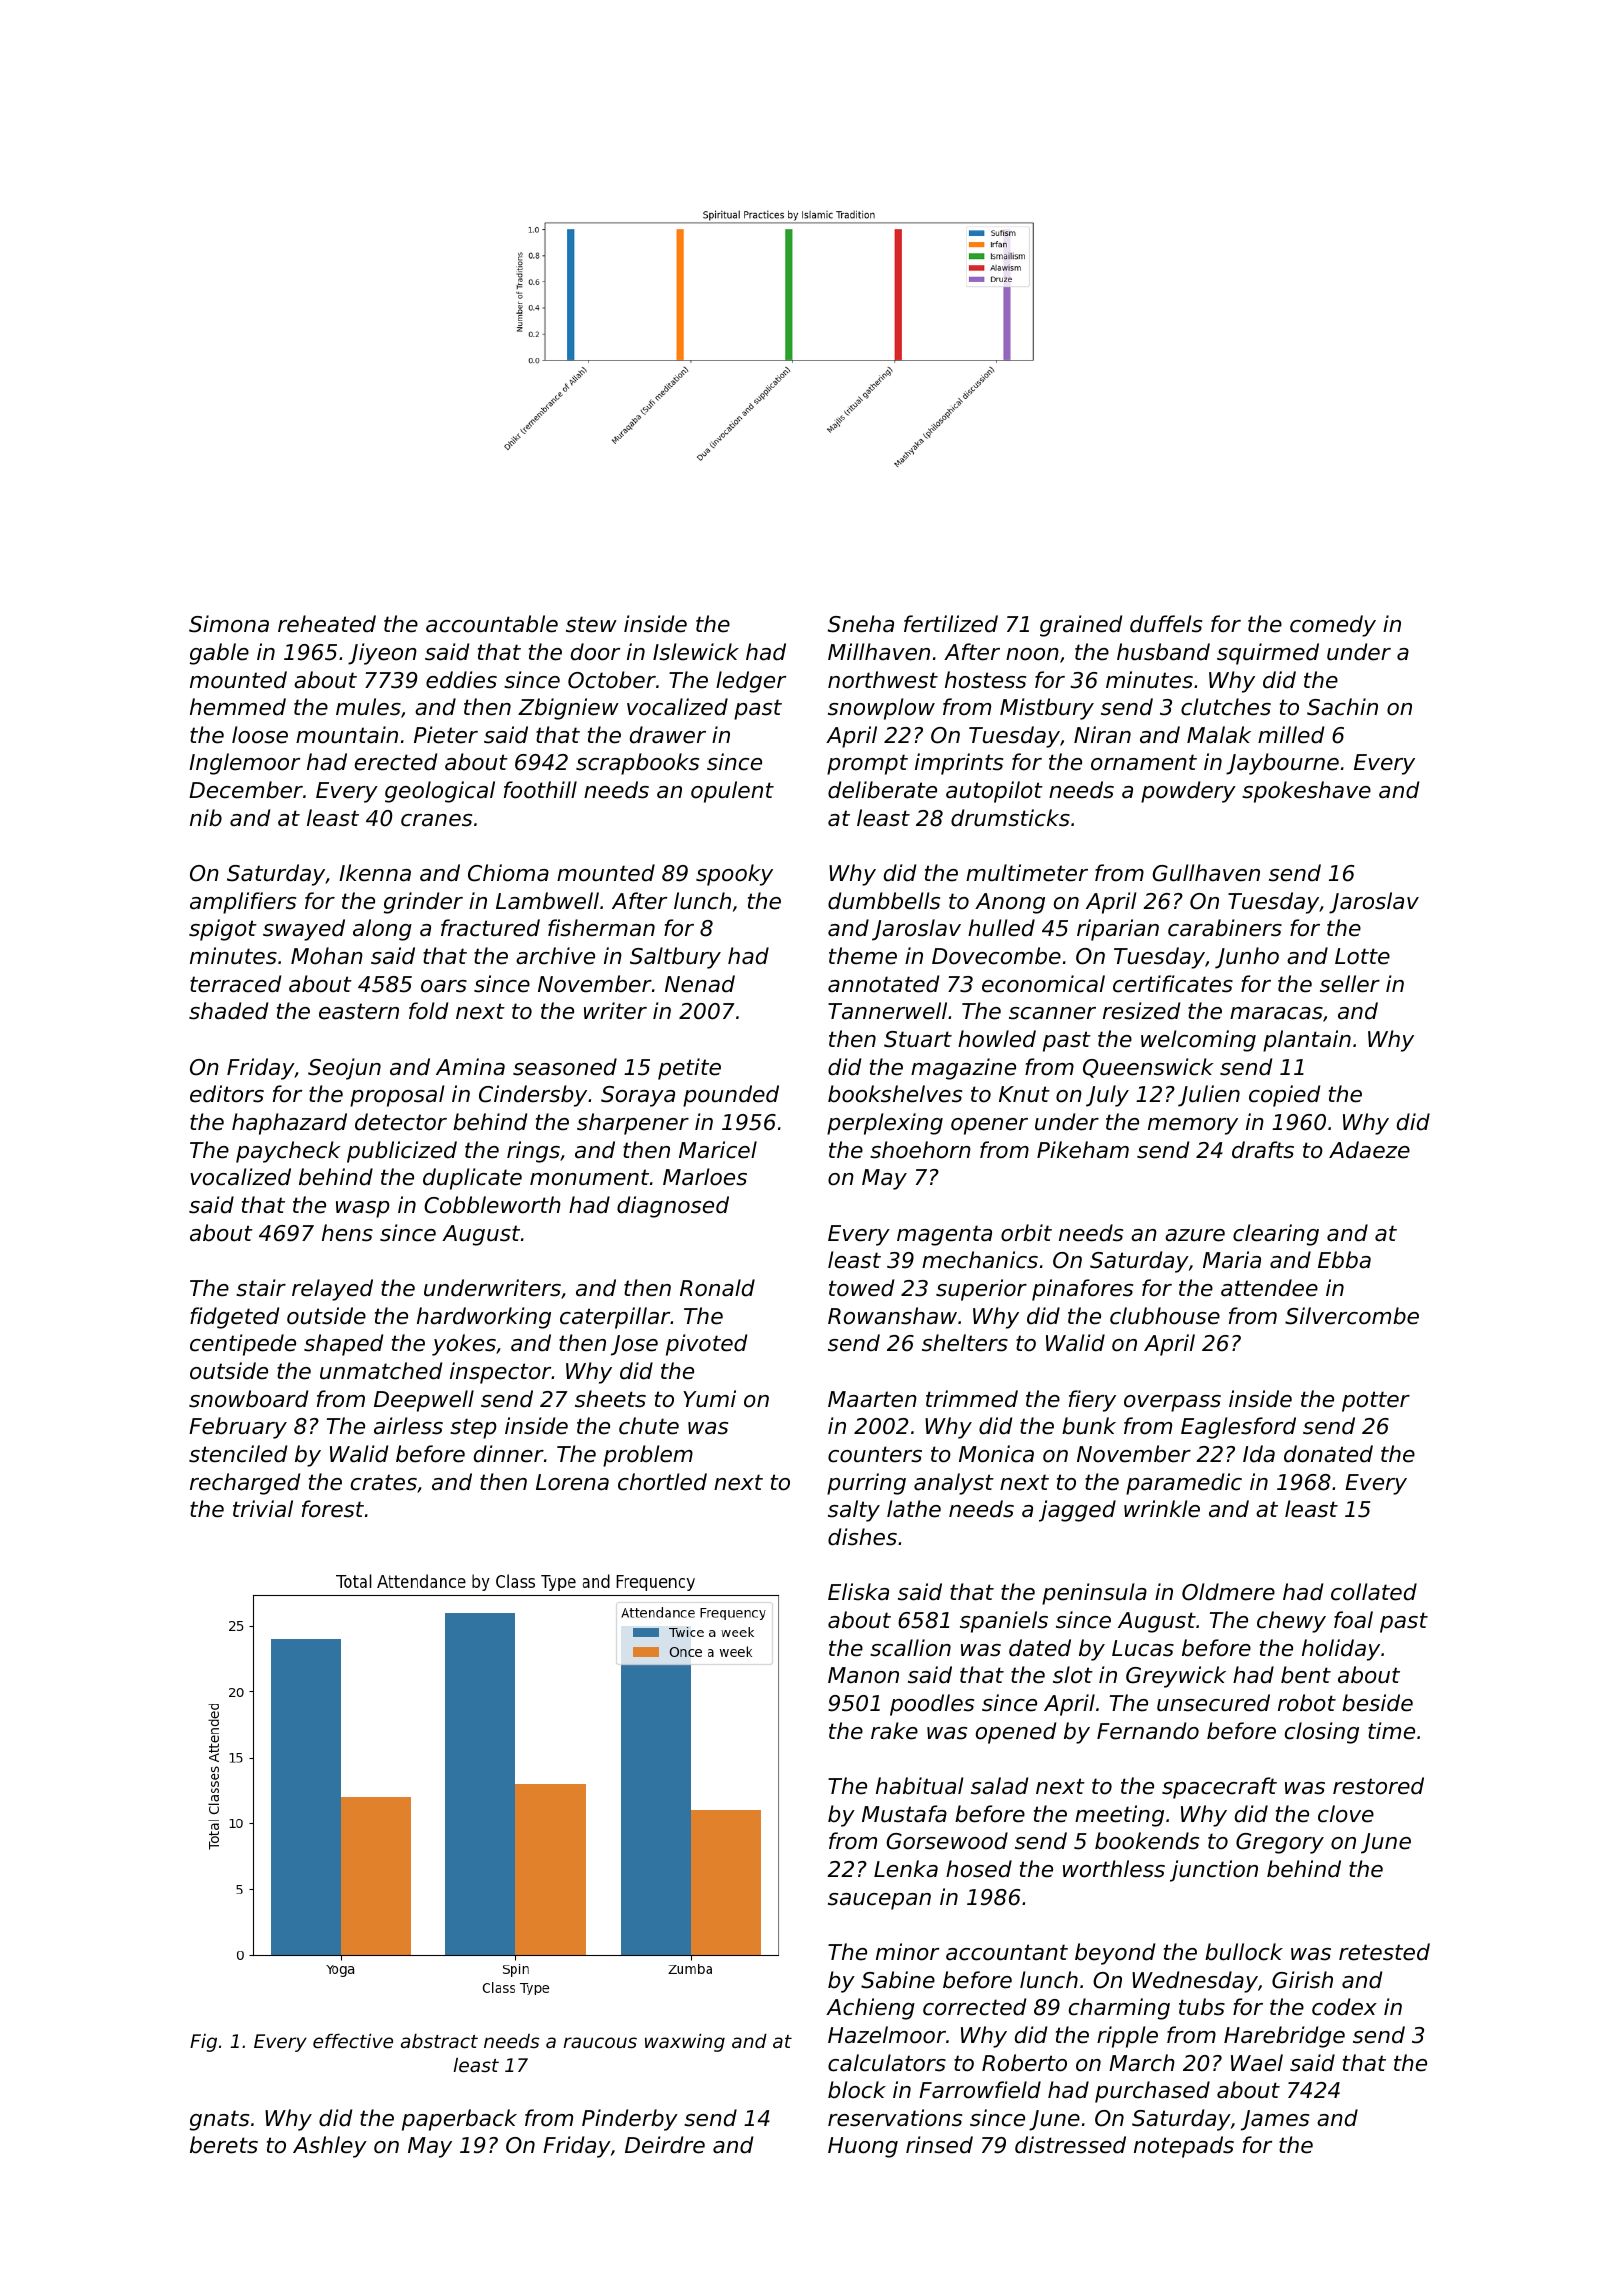 The height and width of the document is (2292, 1620). What do you see at coordinates (884, 901) in the document?
I see `dumbbells` at bounding box center [884, 901].
